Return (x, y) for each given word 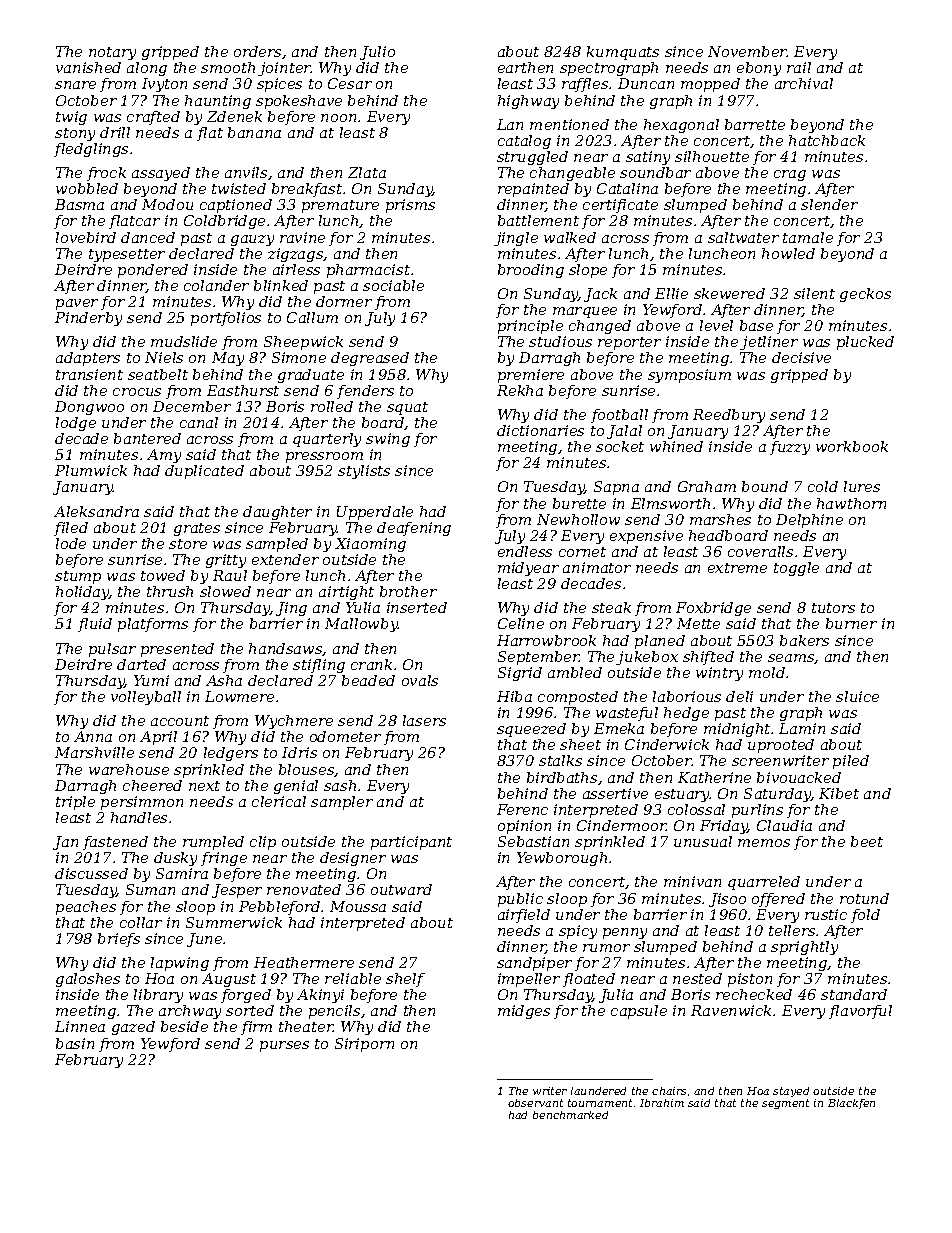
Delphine (809, 521)
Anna (93, 736)
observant (535, 1103)
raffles (585, 85)
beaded (368, 680)
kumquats (623, 53)
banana (254, 132)
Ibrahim (662, 1103)
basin (75, 1043)
